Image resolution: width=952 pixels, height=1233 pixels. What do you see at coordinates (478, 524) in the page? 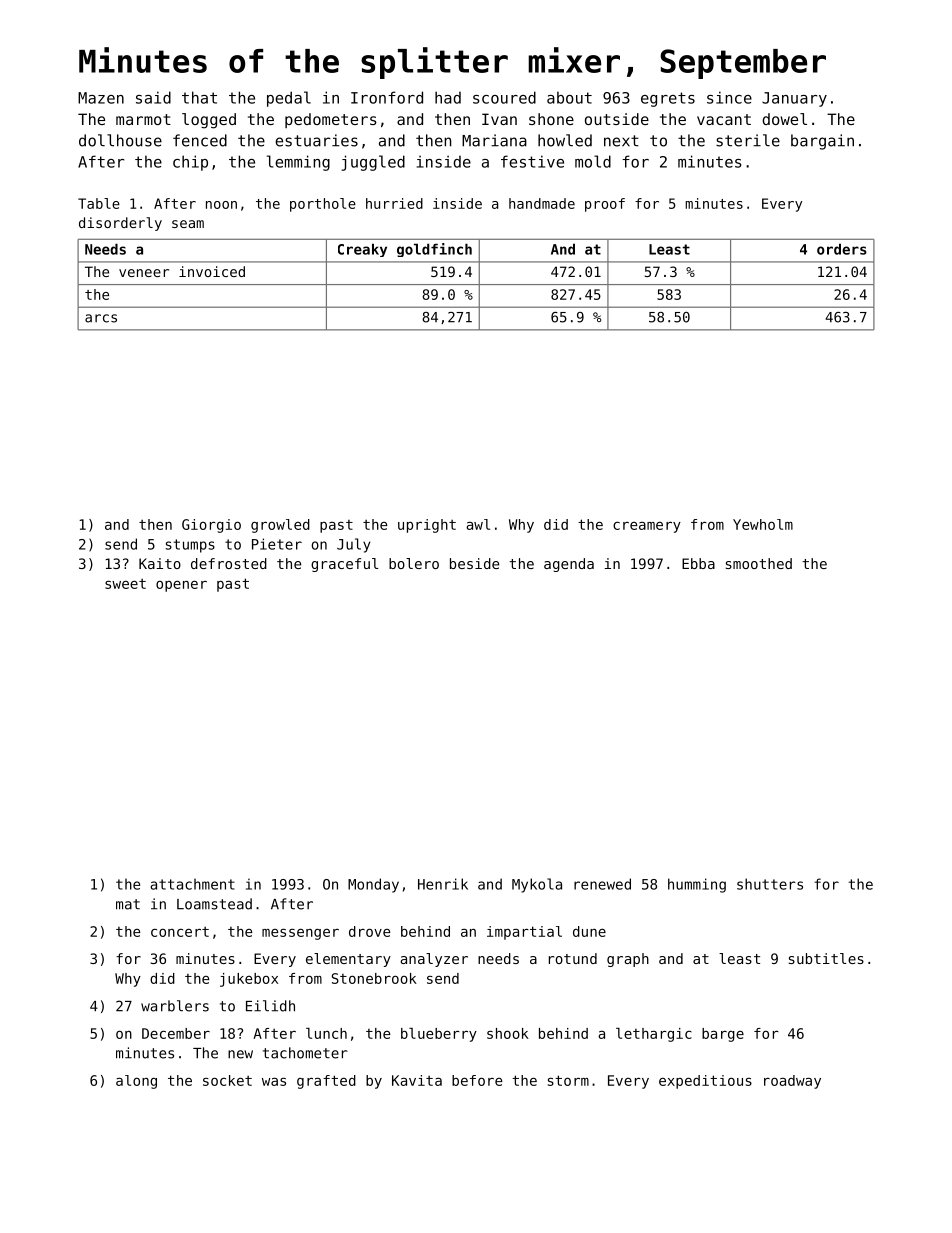
I see `awl` at bounding box center [478, 524].
